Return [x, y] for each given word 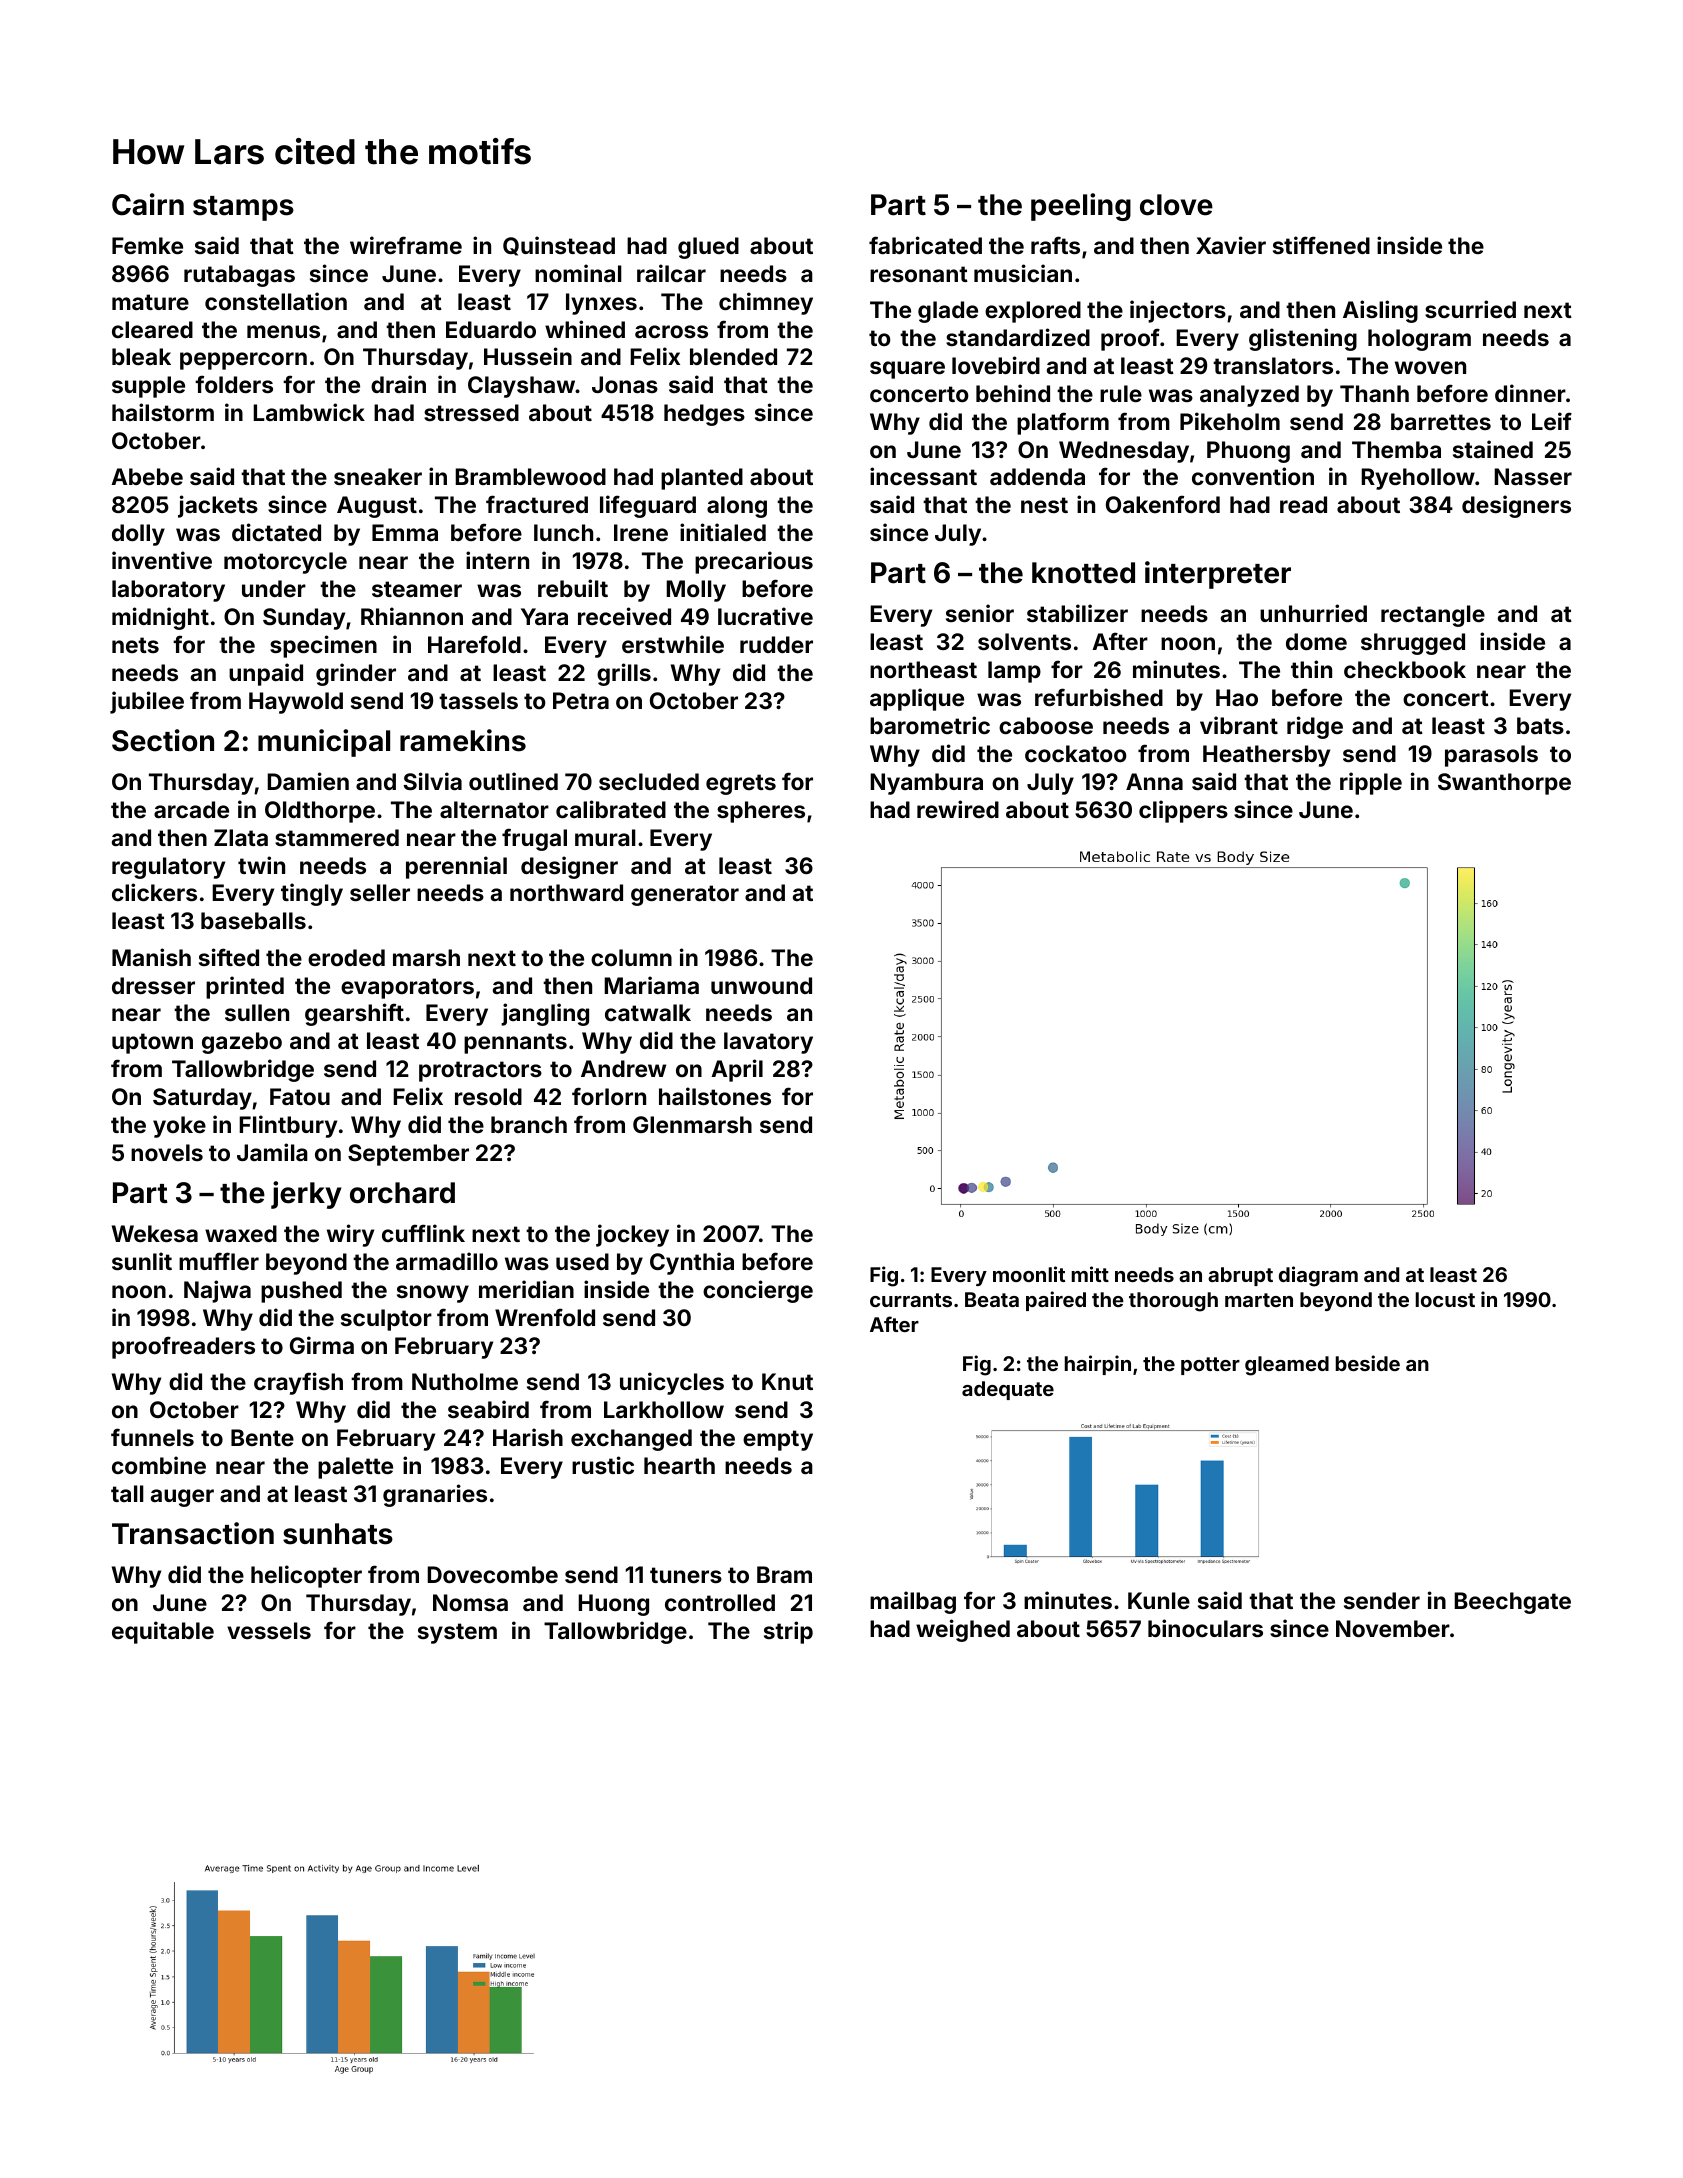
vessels [269, 1630]
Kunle [1159, 1600]
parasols [1491, 756]
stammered [337, 837]
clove [1176, 205]
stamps [243, 208]
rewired [958, 809]
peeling [1081, 207]
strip [788, 1632]
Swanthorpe [1504, 784]
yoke [179, 1127]
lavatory [768, 1043]
